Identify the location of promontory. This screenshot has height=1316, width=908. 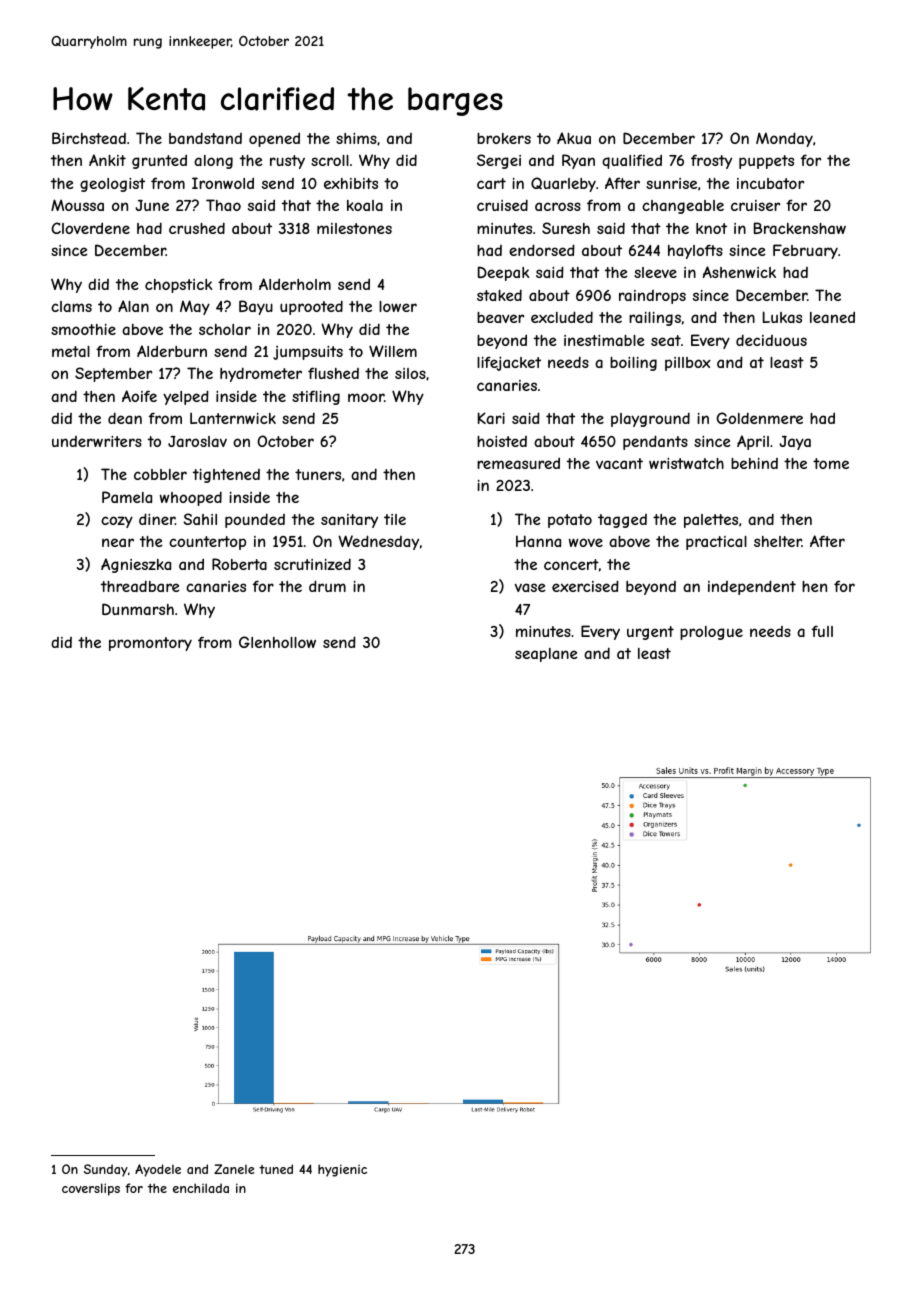
(150, 644).
